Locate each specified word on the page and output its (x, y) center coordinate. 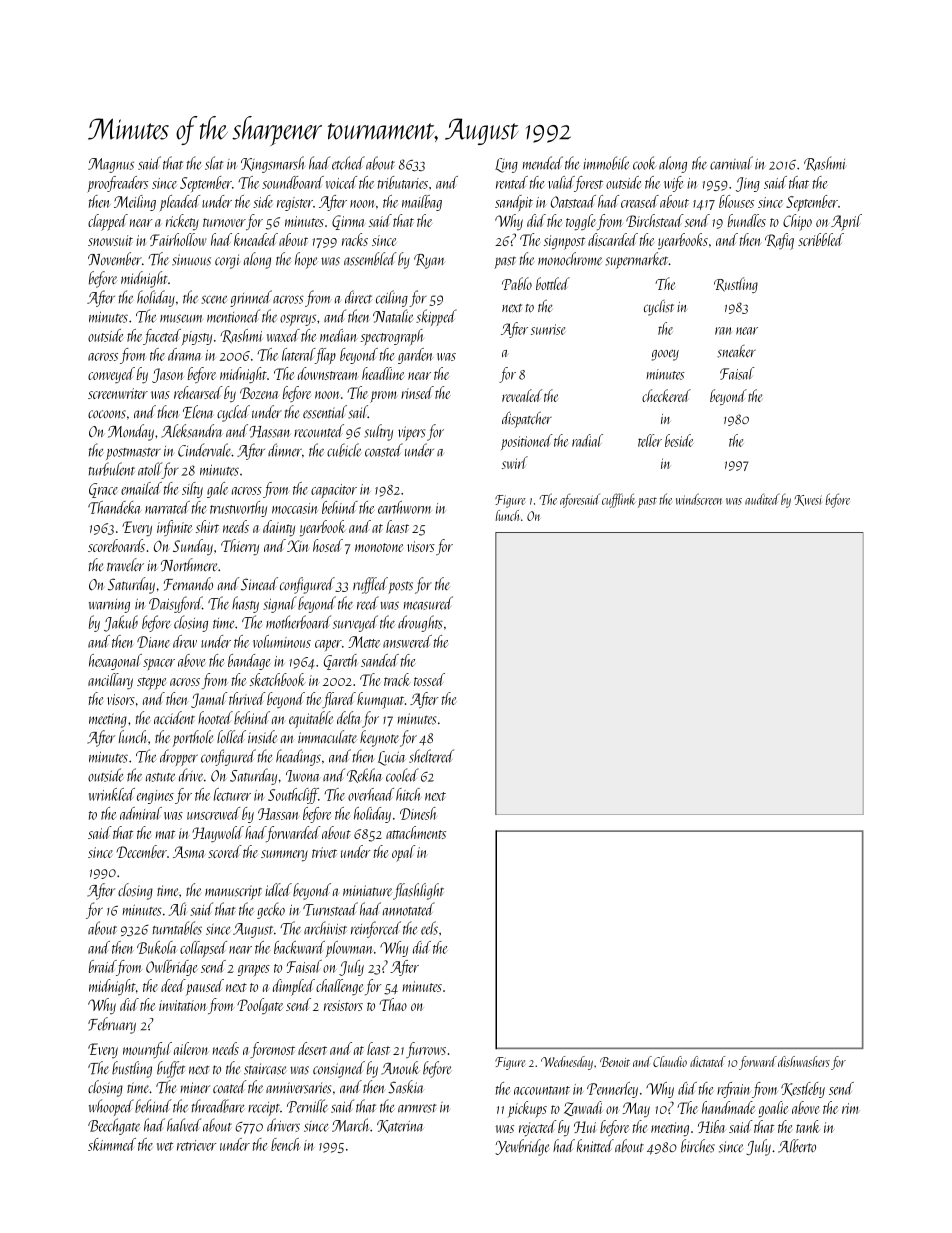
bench (285, 1144)
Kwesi (808, 500)
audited (762, 499)
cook (644, 163)
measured (428, 603)
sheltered (431, 756)
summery (284, 855)
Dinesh (418, 813)
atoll (150, 469)
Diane (153, 642)
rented (512, 182)
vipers (411, 433)
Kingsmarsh (273, 164)
